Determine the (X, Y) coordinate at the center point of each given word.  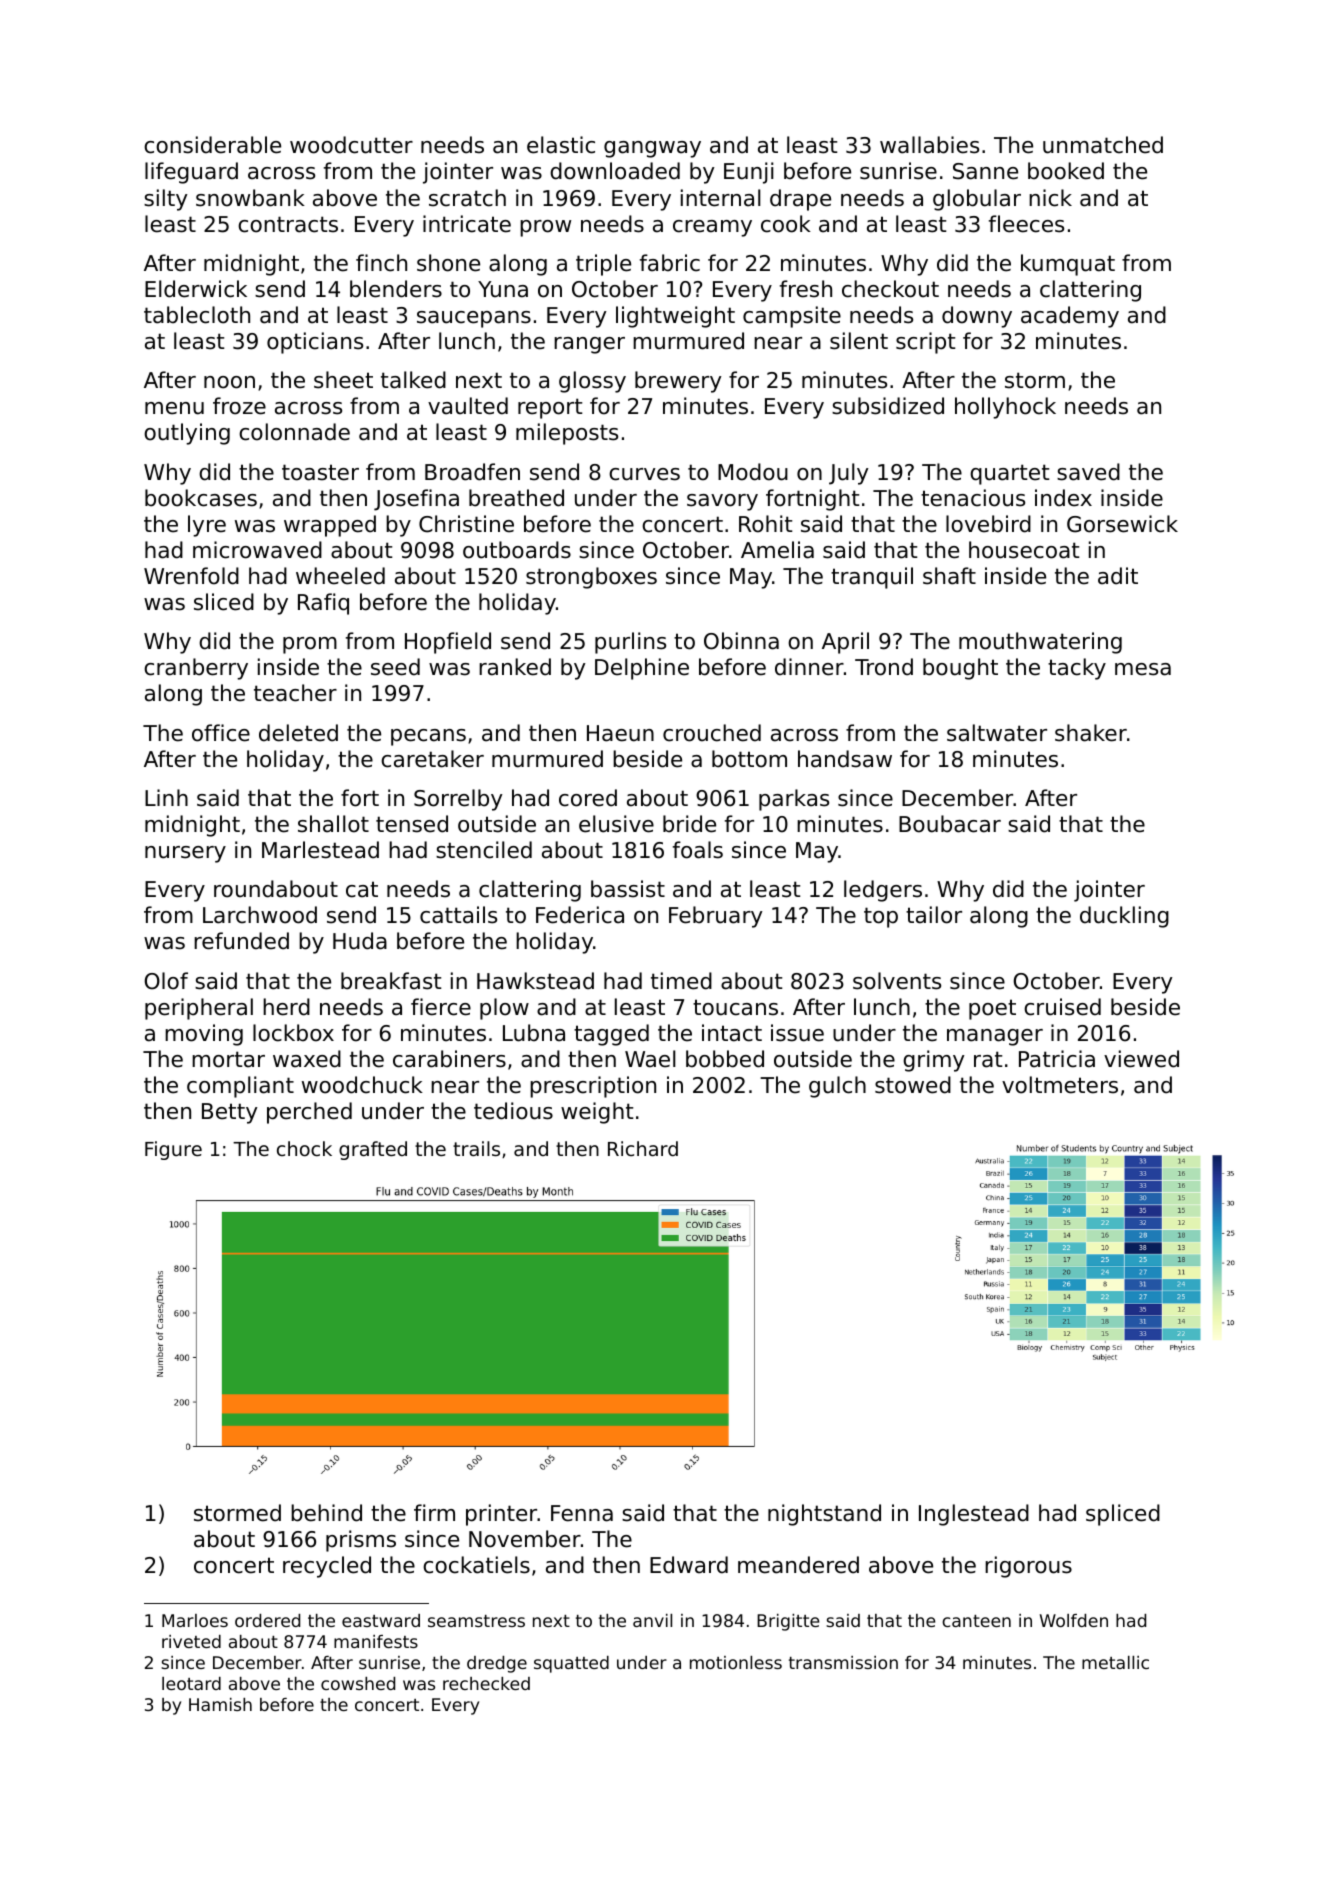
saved (1088, 472)
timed (681, 981)
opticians (315, 343)
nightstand (824, 1515)
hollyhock (1005, 408)
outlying (187, 434)
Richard (643, 1148)
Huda (360, 941)
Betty (230, 1113)
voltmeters (1060, 1085)
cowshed (358, 1683)
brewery (678, 382)
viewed (1141, 1059)
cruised (1062, 1007)
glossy (592, 382)
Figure (173, 1150)
